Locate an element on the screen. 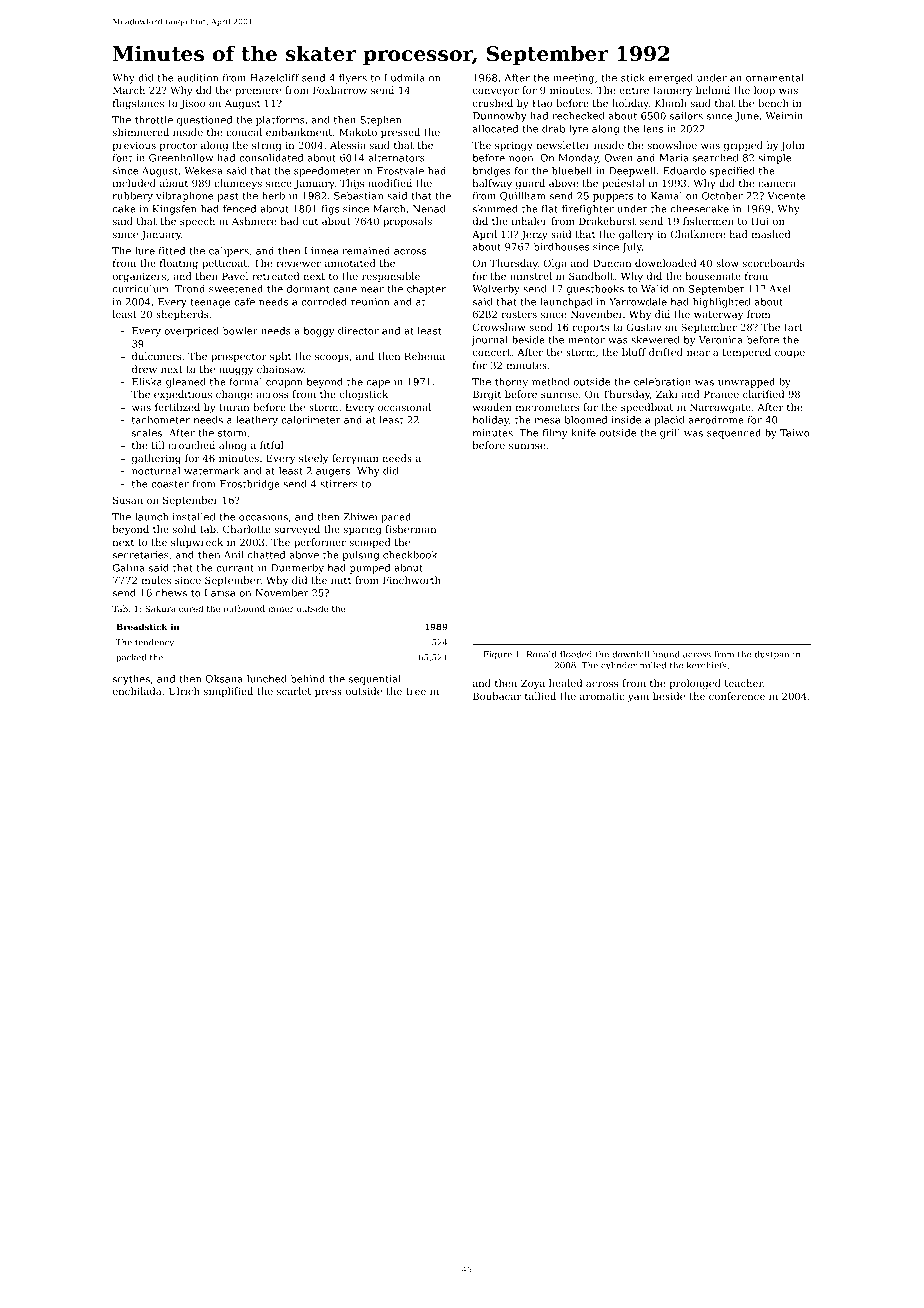  scarlet is located at coordinates (294, 691).
